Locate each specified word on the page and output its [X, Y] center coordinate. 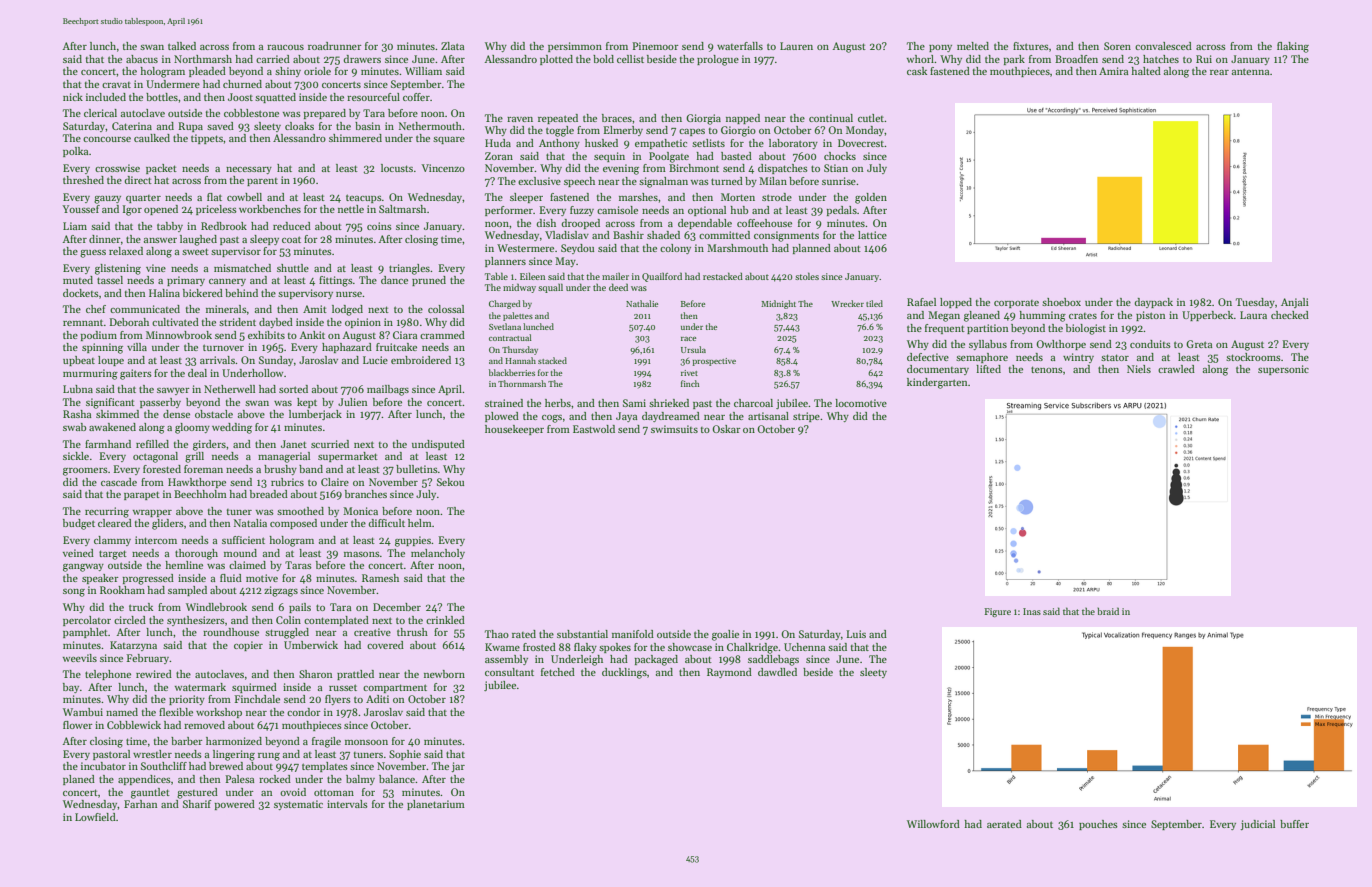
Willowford [933, 824]
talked [182, 46]
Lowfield [95, 817]
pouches [1098, 825]
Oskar [726, 429]
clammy [112, 541]
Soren [1117, 46]
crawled [1176, 369]
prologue [718, 60]
